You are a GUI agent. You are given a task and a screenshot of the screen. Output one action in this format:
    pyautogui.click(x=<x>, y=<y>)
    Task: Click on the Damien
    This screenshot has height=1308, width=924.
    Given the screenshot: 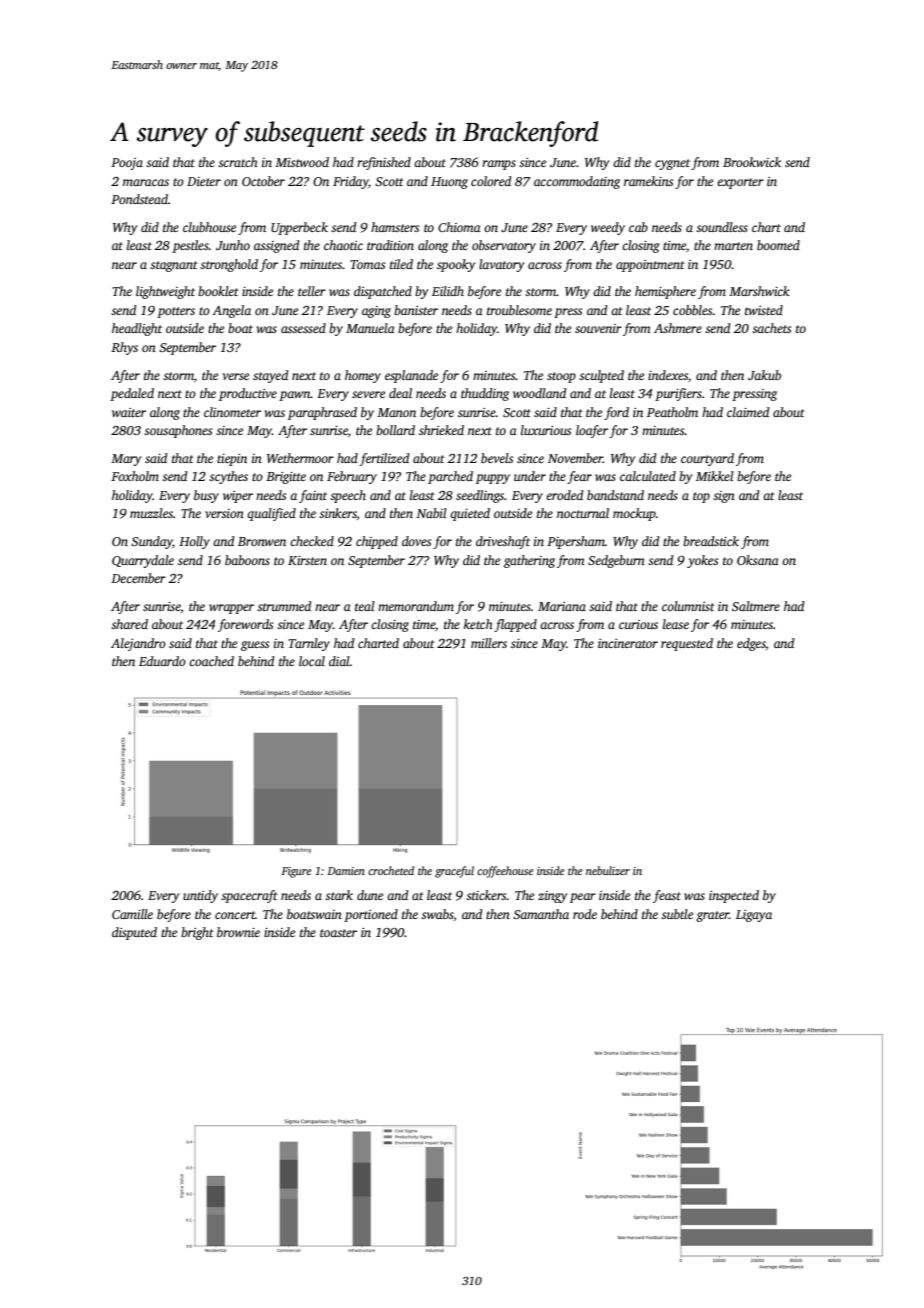 What is the action you would take?
    pyautogui.click(x=346, y=871)
